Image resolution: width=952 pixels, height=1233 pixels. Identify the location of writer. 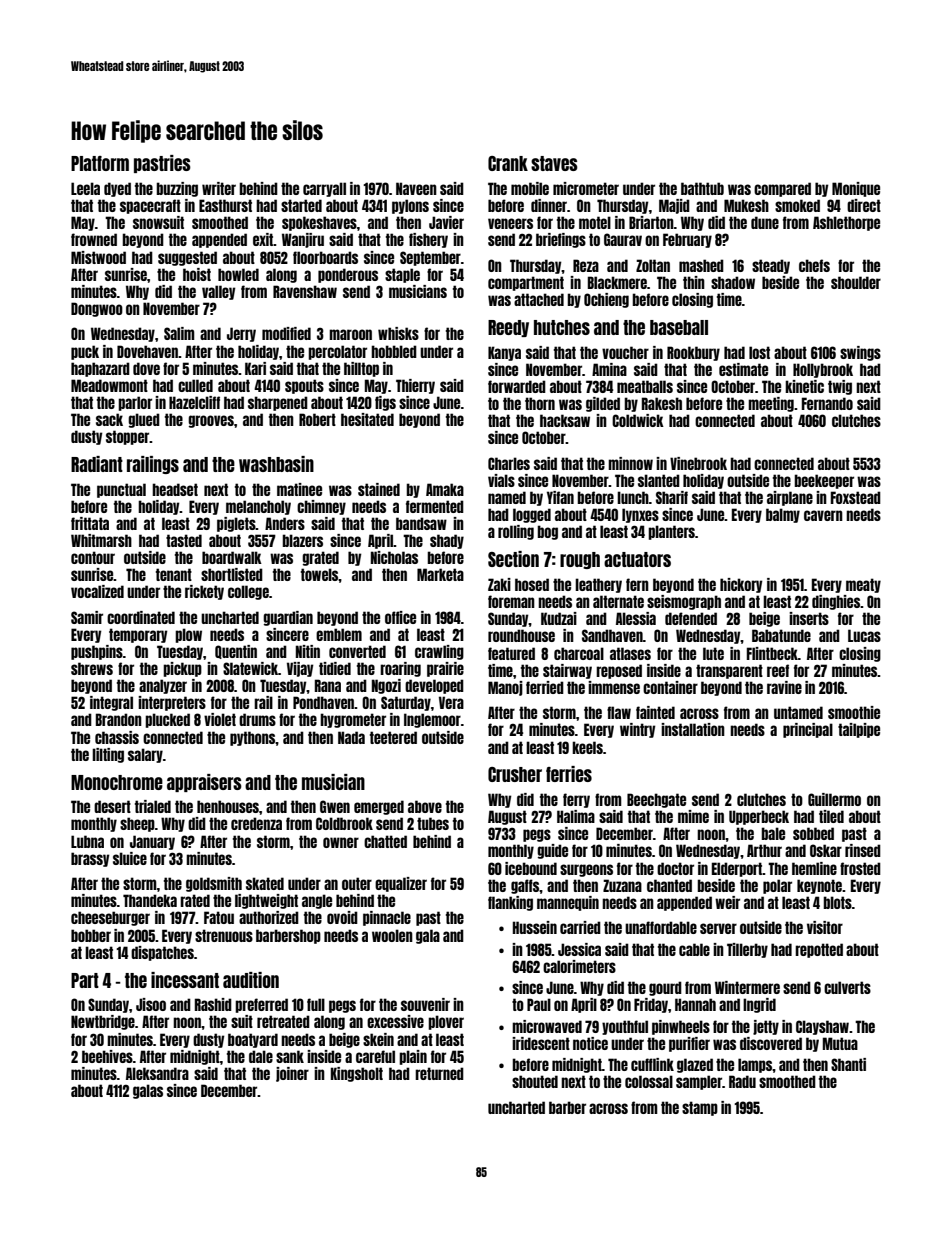
(219, 188).
